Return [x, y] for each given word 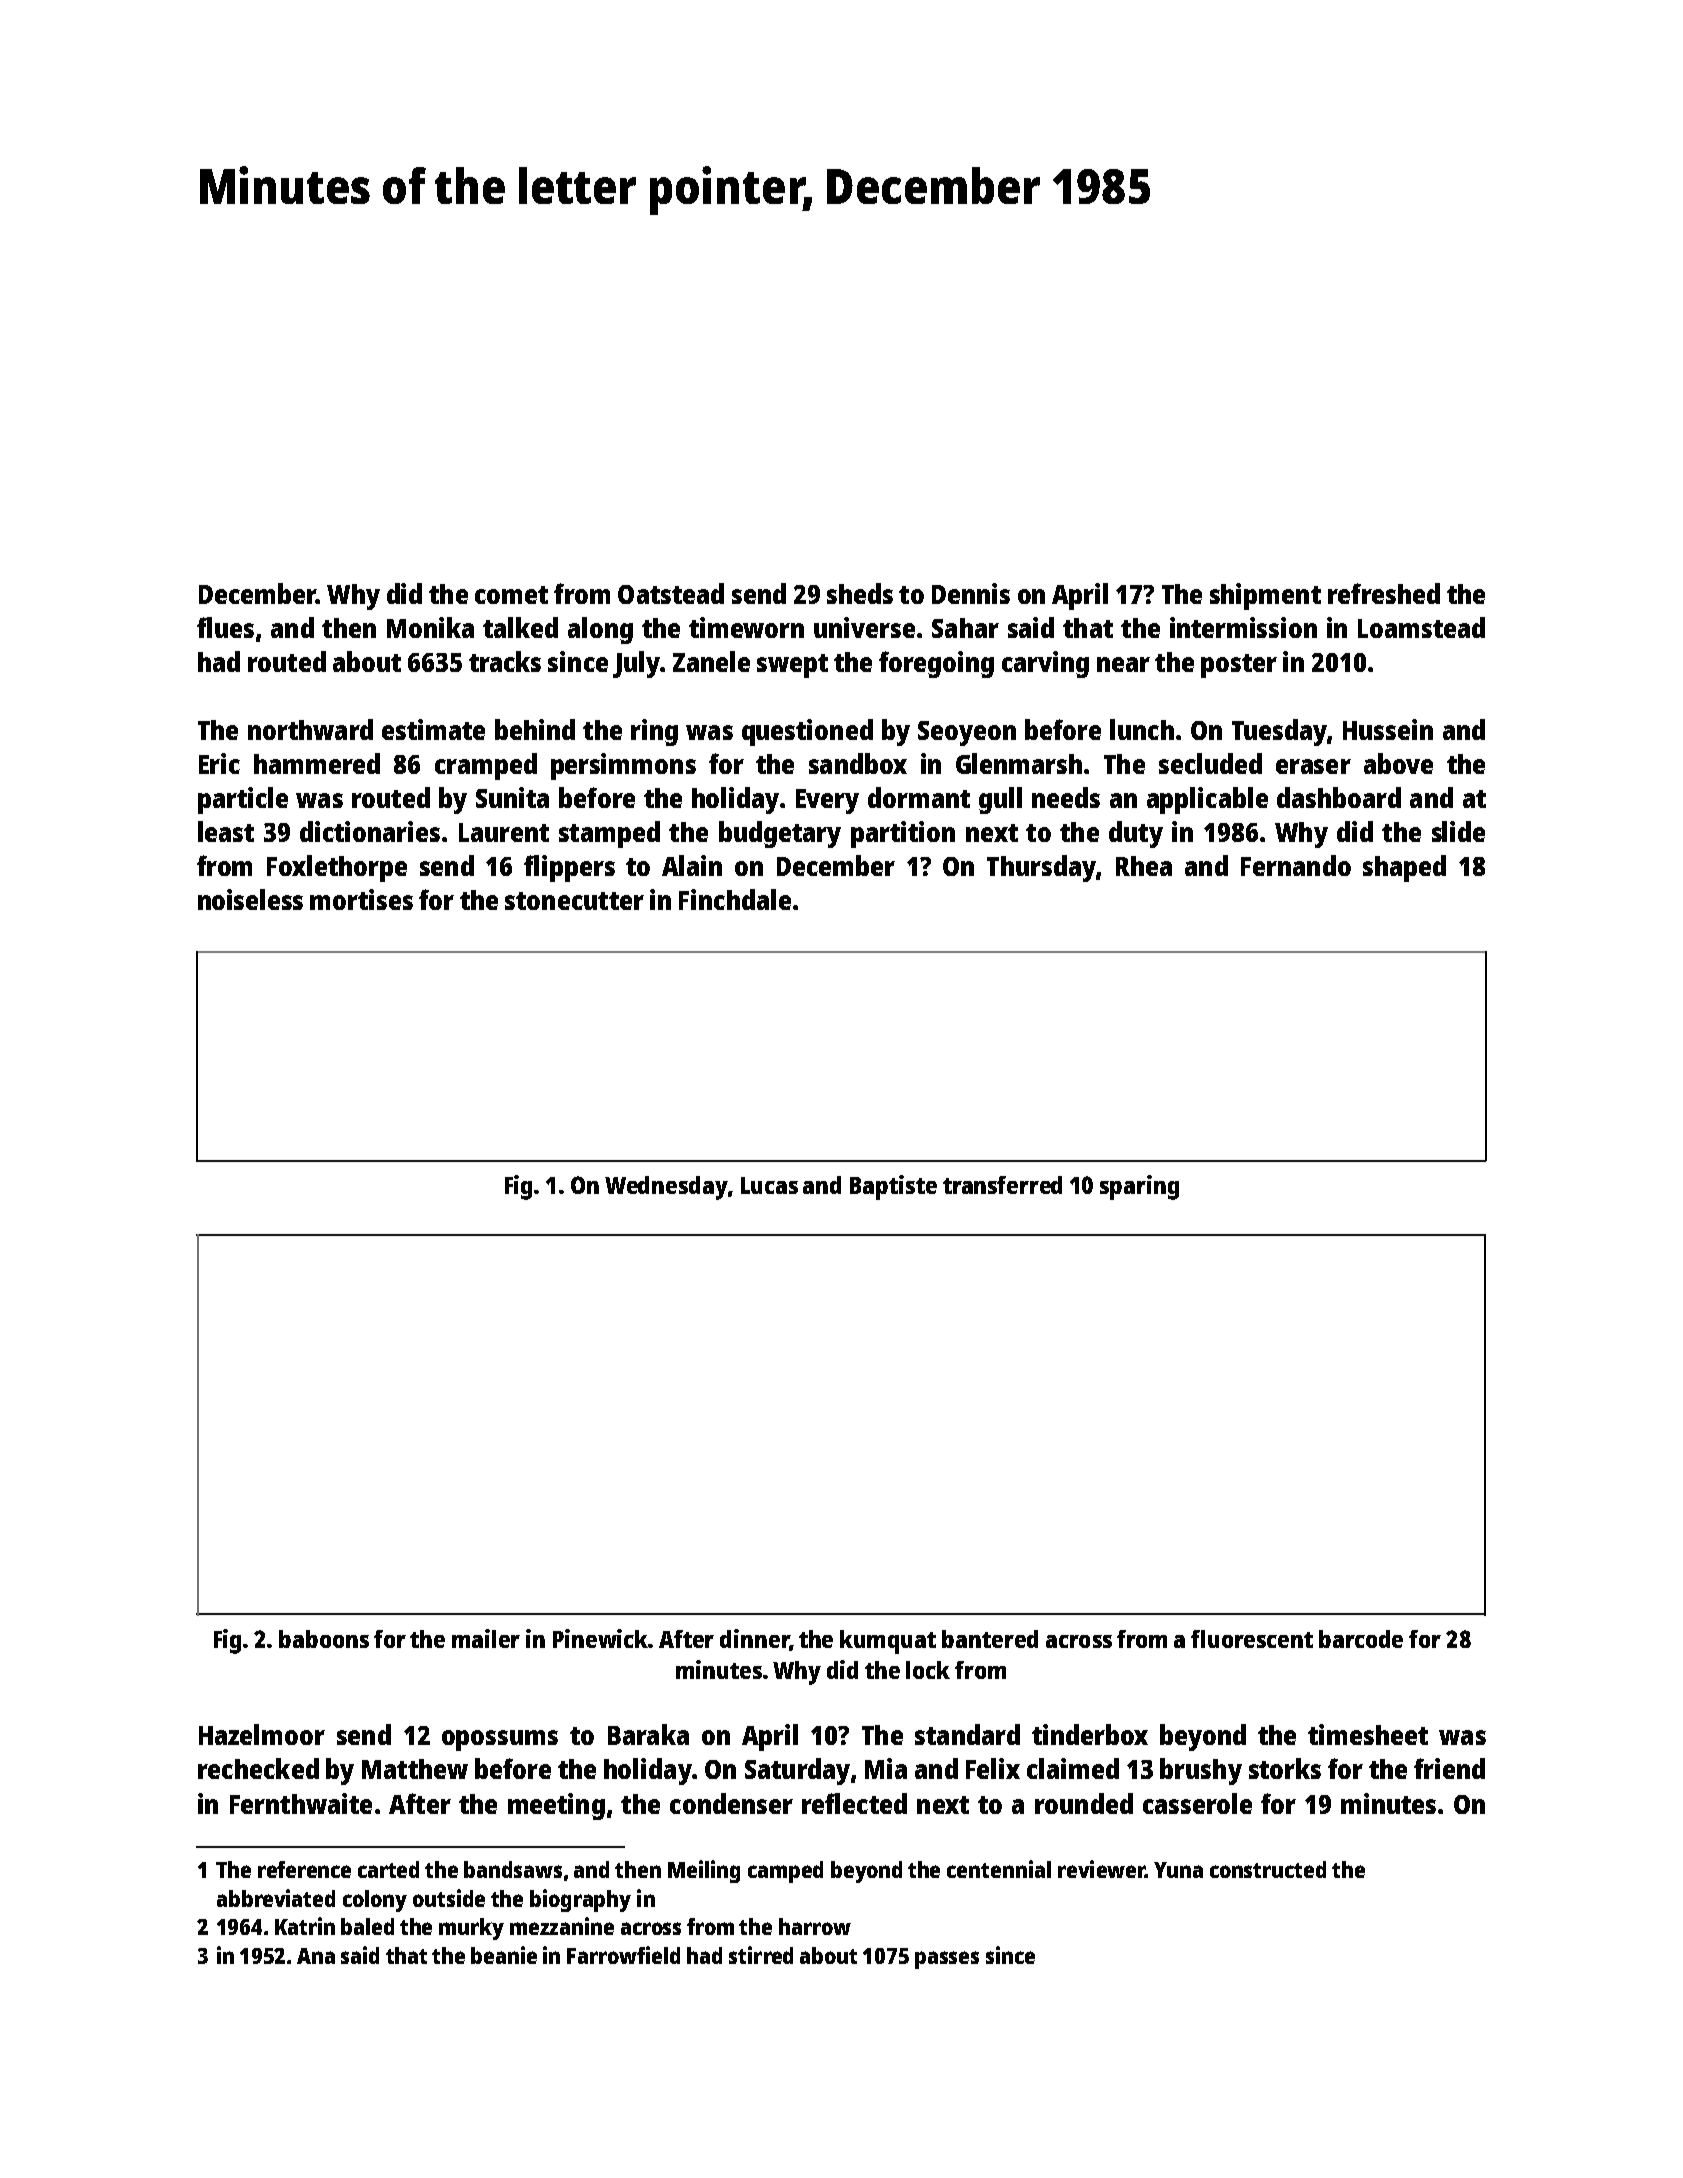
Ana [316, 1956]
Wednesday [666, 1188]
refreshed [1384, 593]
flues [225, 627]
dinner [754, 1638]
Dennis [971, 593]
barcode [1361, 1639]
